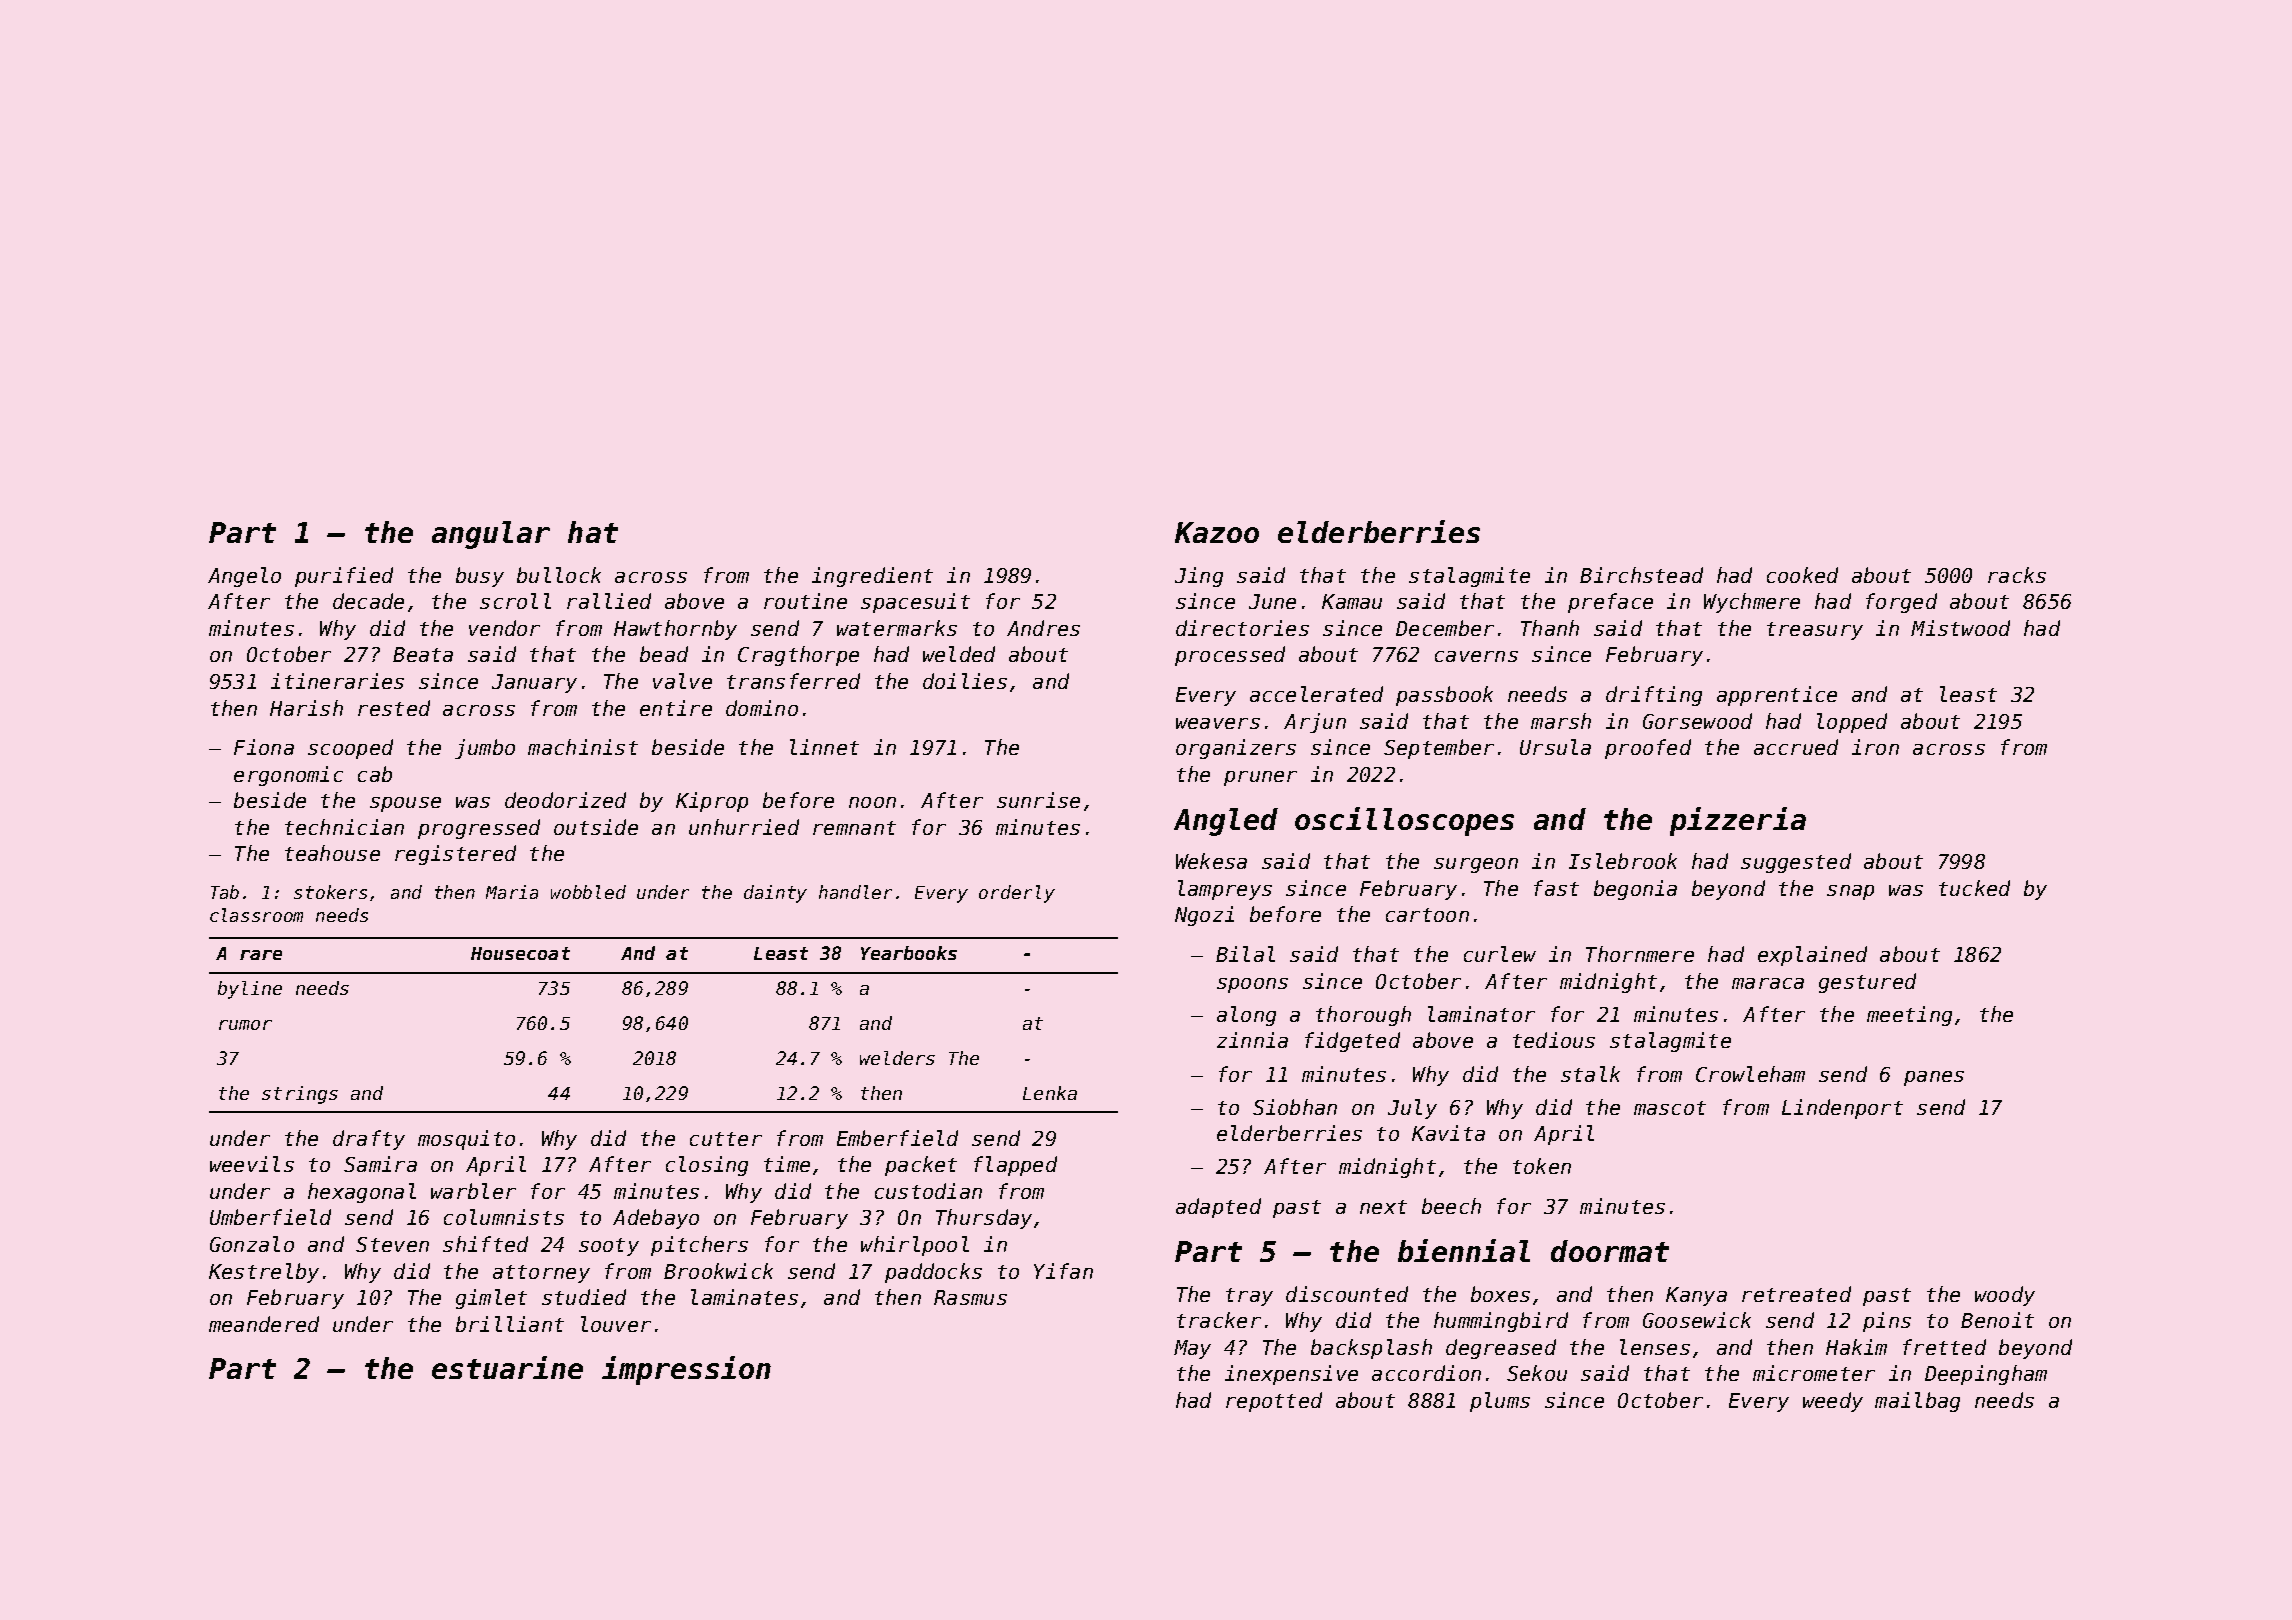  What do you see at coordinates (507, 1367) in the screenshot?
I see `estuarine` at bounding box center [507, 1367].
